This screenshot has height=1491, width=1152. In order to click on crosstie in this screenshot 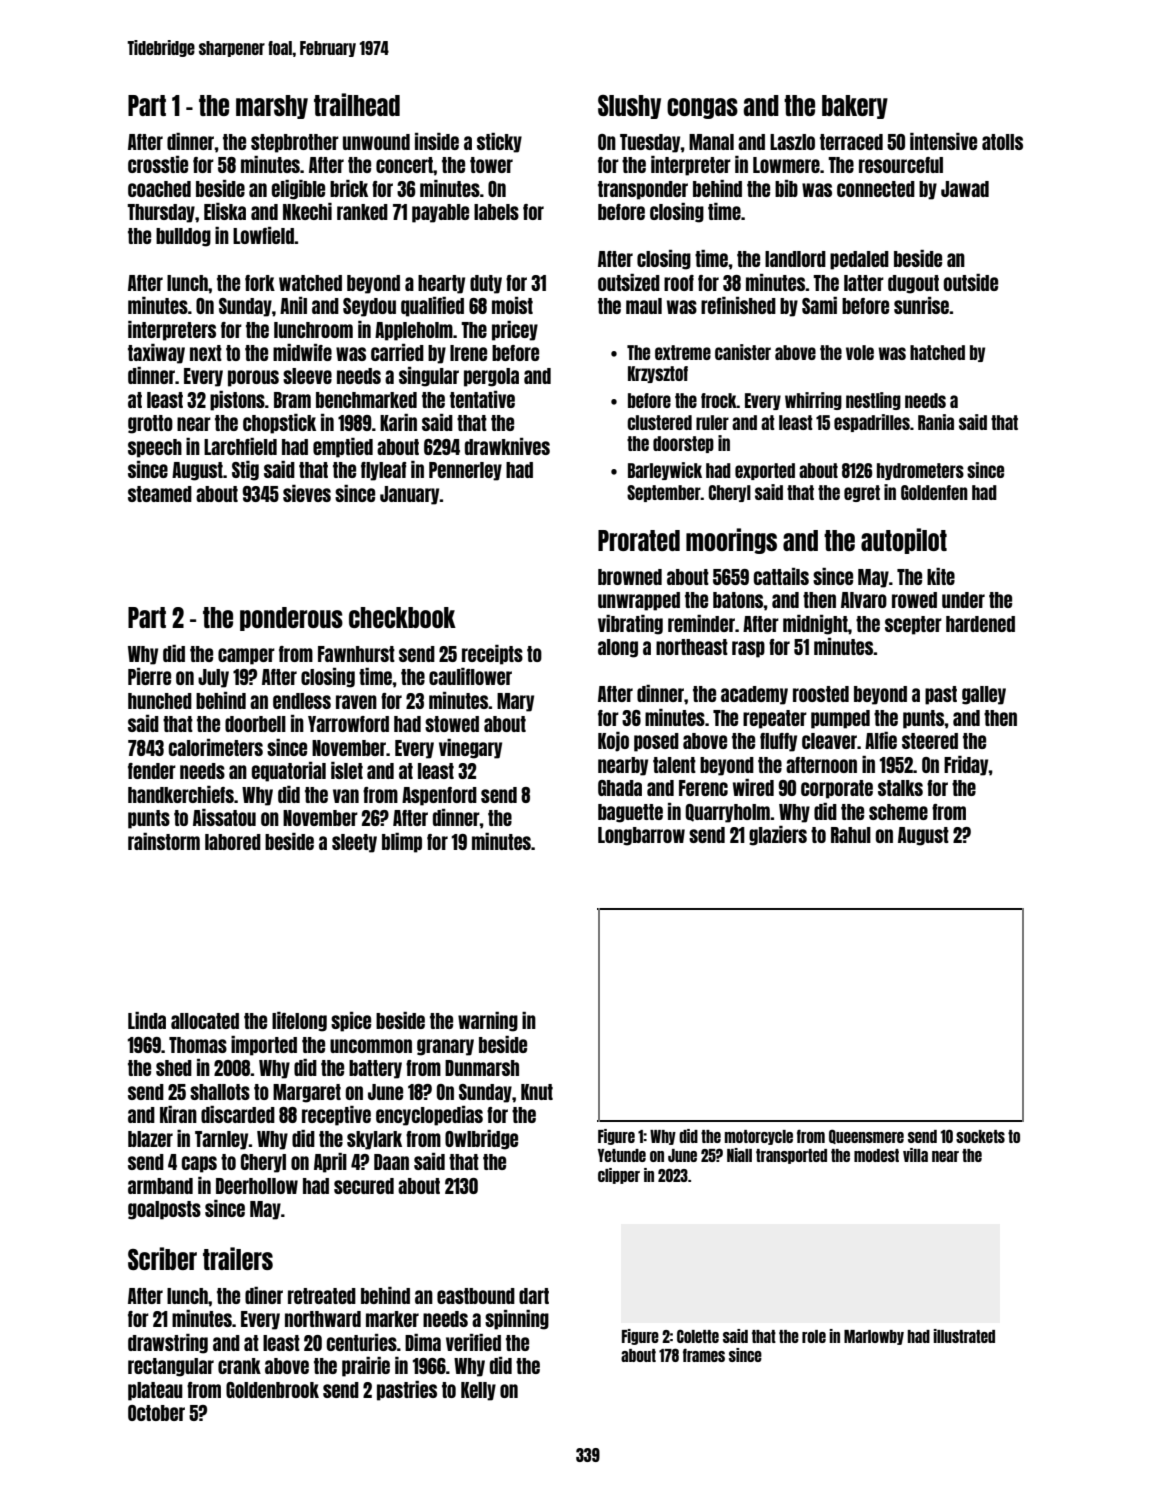, I will do `click(158, 164)`.
